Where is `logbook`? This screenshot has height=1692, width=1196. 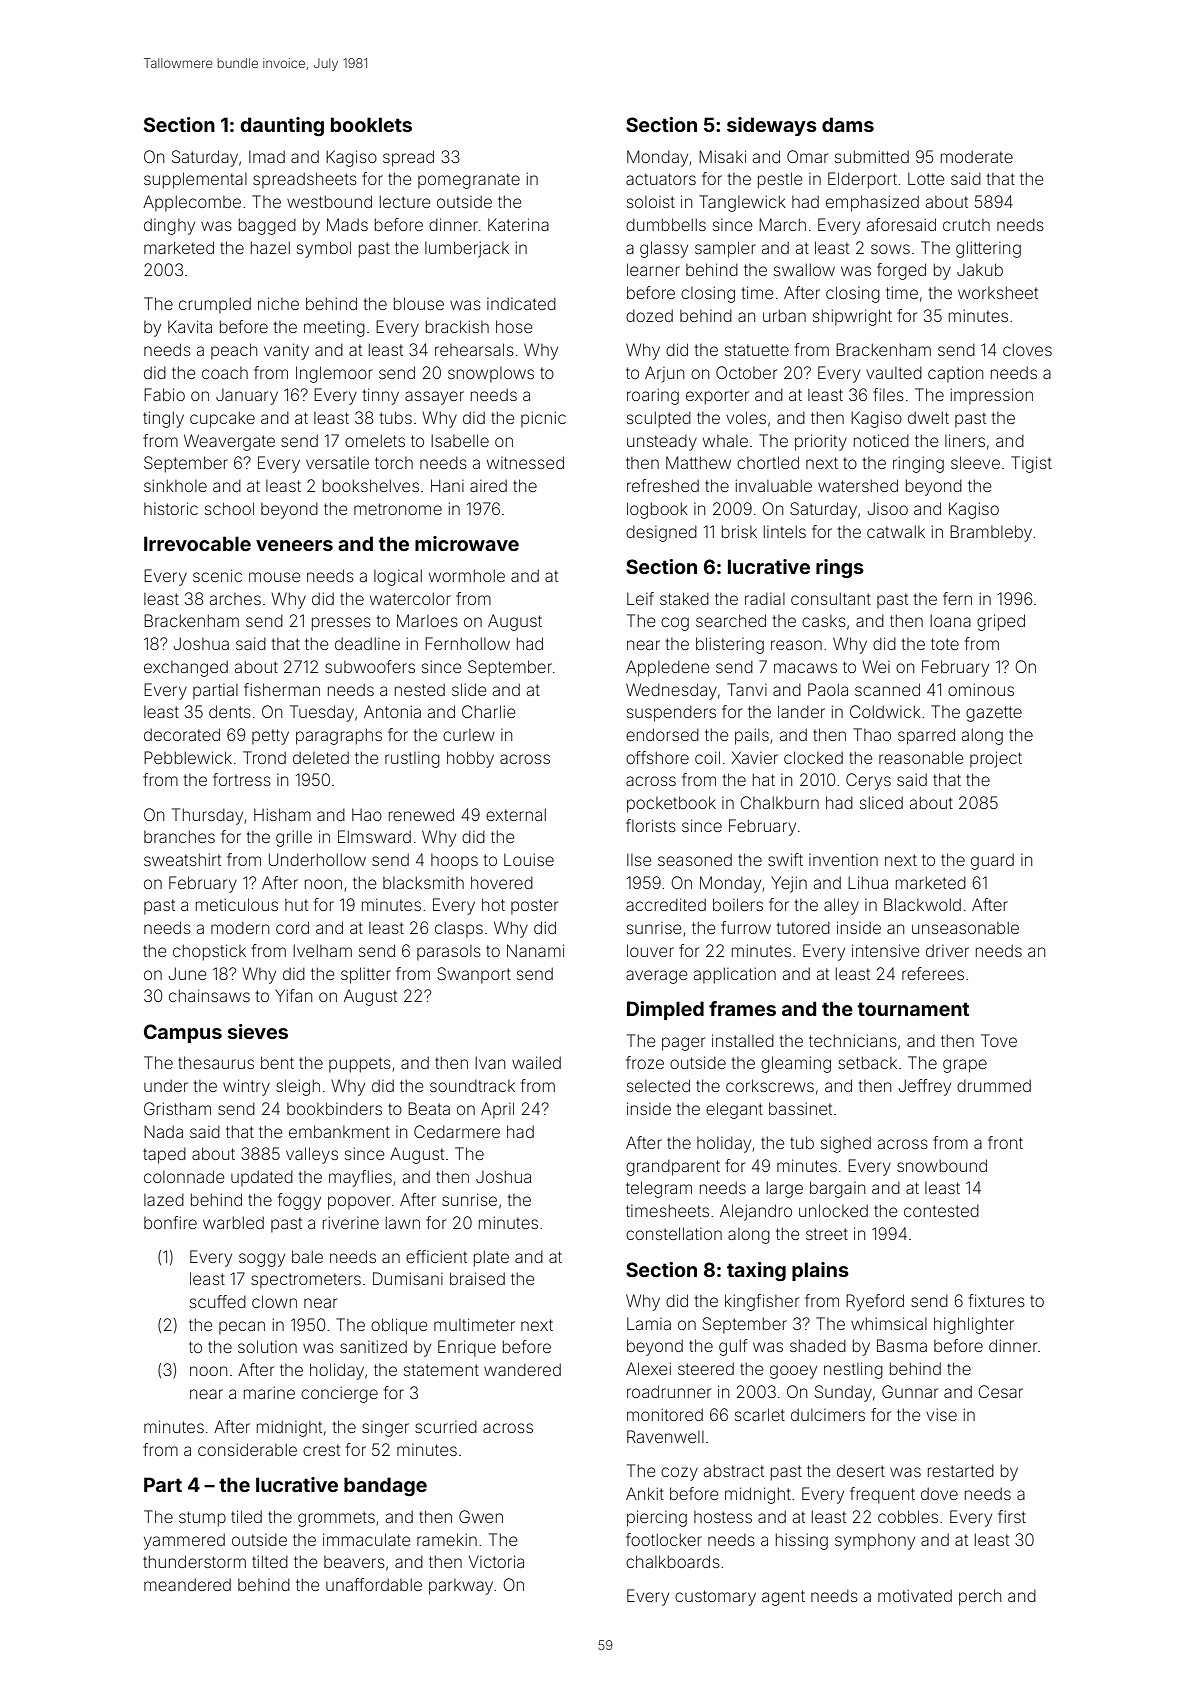 logbook is located at coordinates (657, 510).
